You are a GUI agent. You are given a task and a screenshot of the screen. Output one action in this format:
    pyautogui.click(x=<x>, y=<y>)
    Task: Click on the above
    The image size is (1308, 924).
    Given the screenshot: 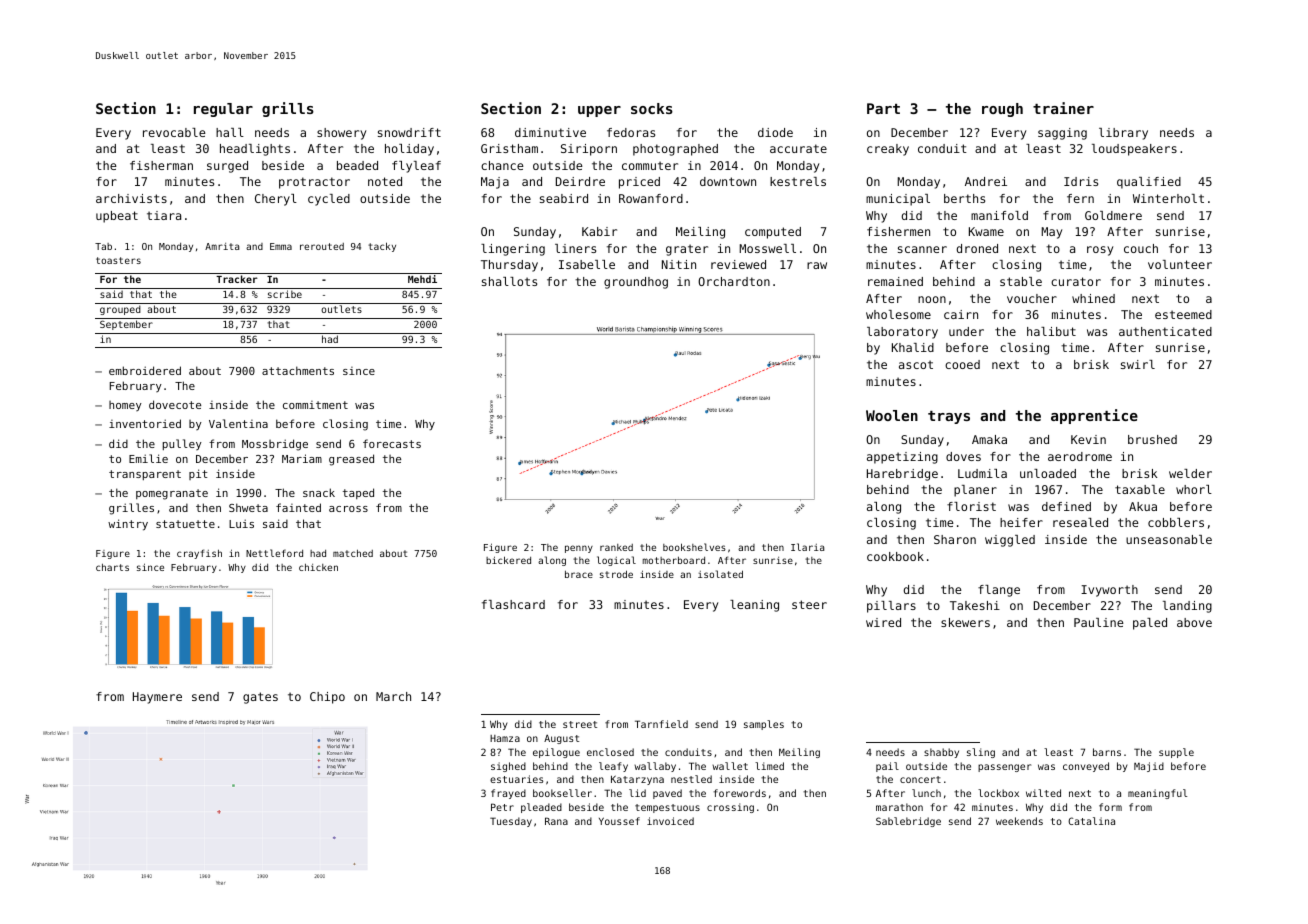 What is the action you would take?
    pyautogui.click(x=1194, y=622)
